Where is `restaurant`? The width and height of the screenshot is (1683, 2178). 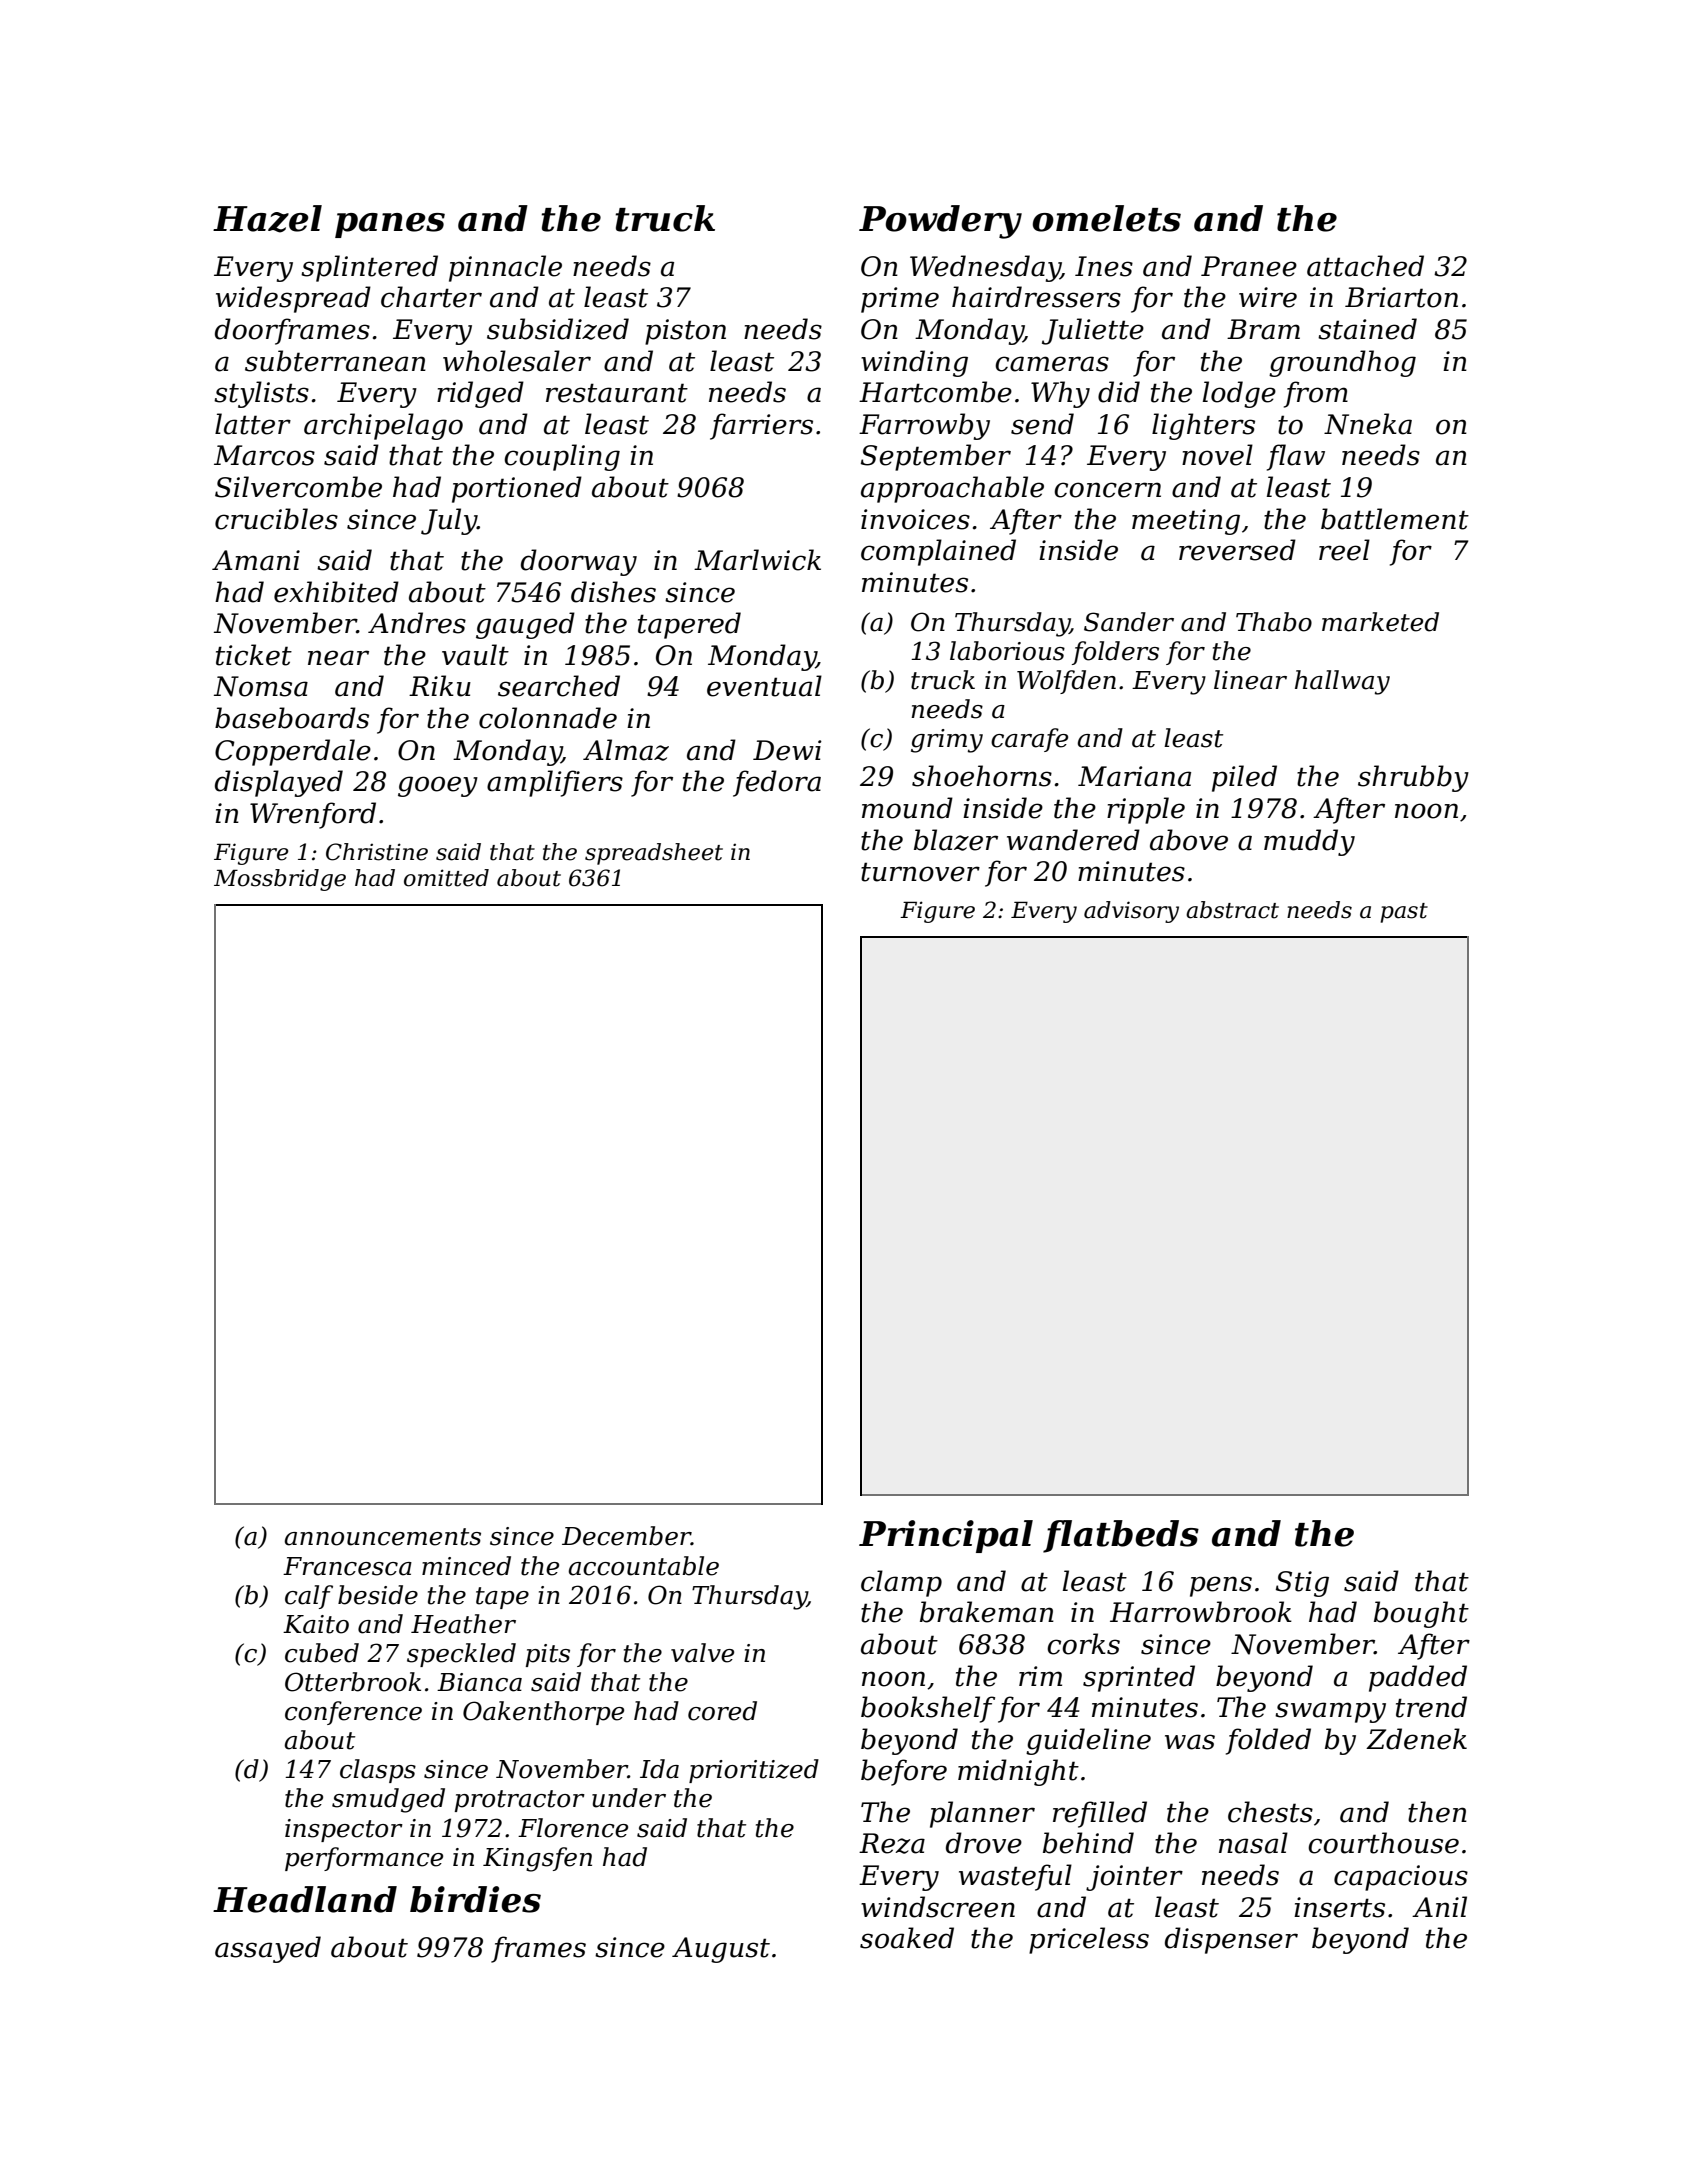
restaurant is located at coordinates (617, 393).
